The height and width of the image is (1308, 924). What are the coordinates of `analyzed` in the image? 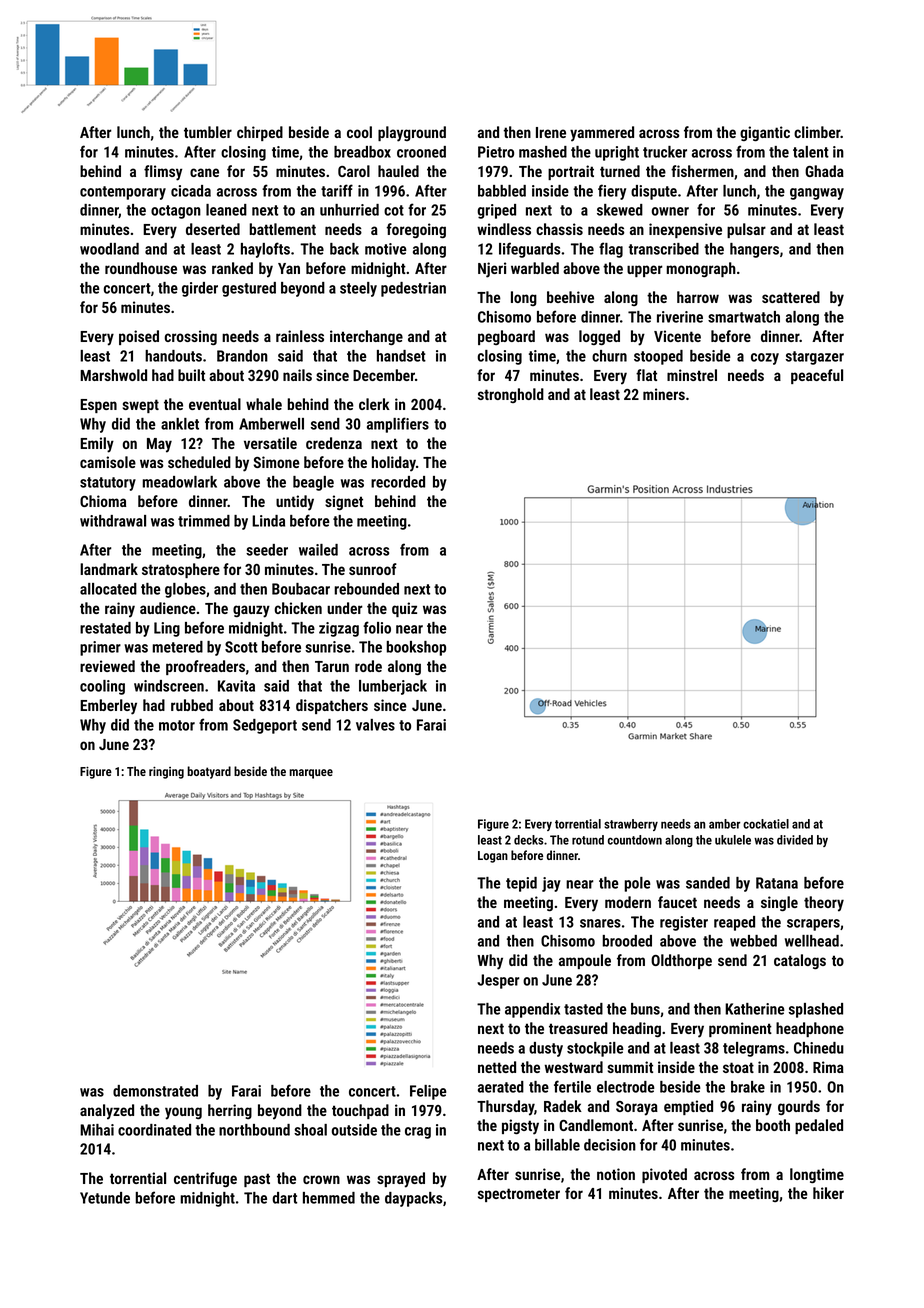 It's located at (107, 1112).
